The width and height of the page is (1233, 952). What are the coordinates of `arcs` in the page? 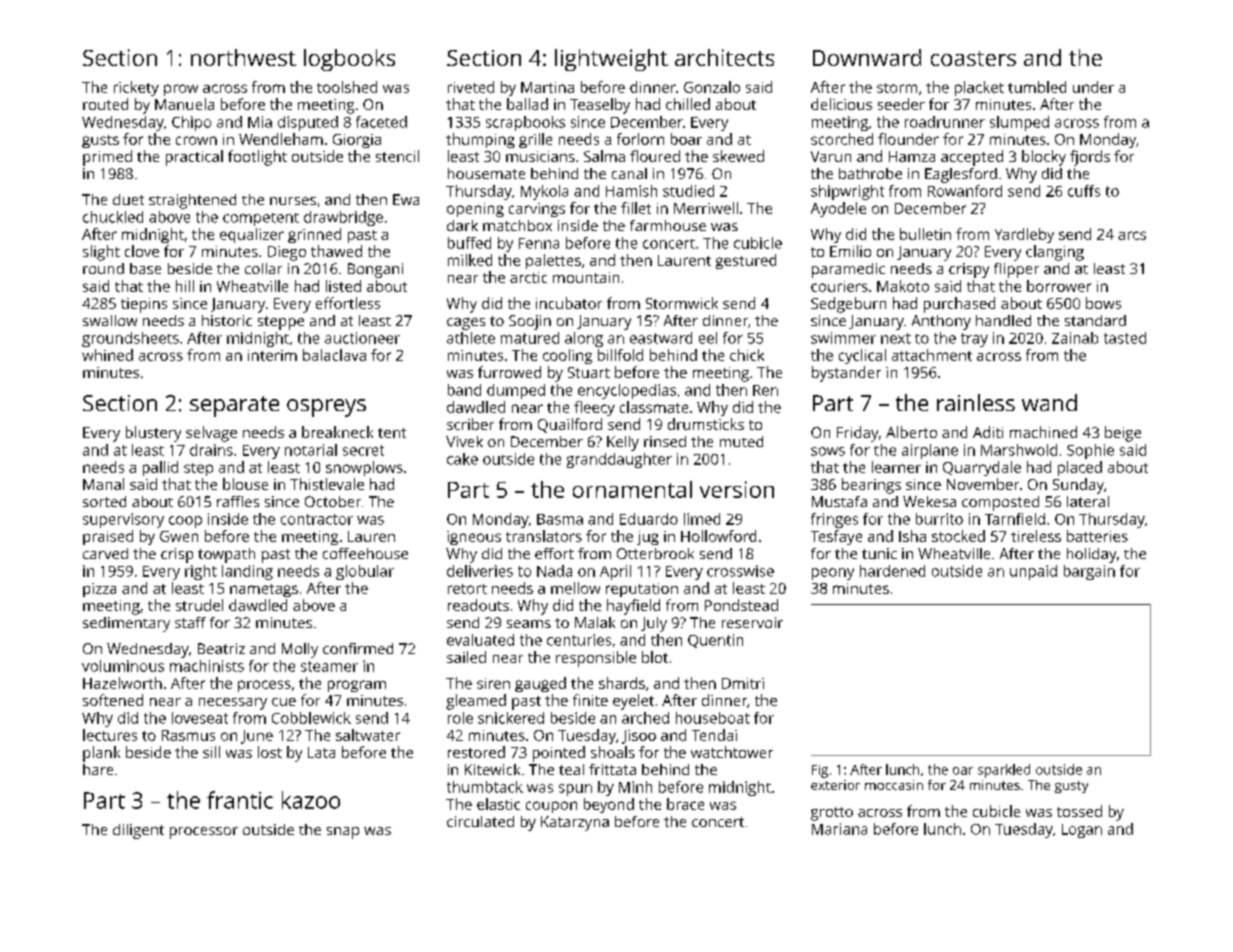 It's located at (1132, 235).
